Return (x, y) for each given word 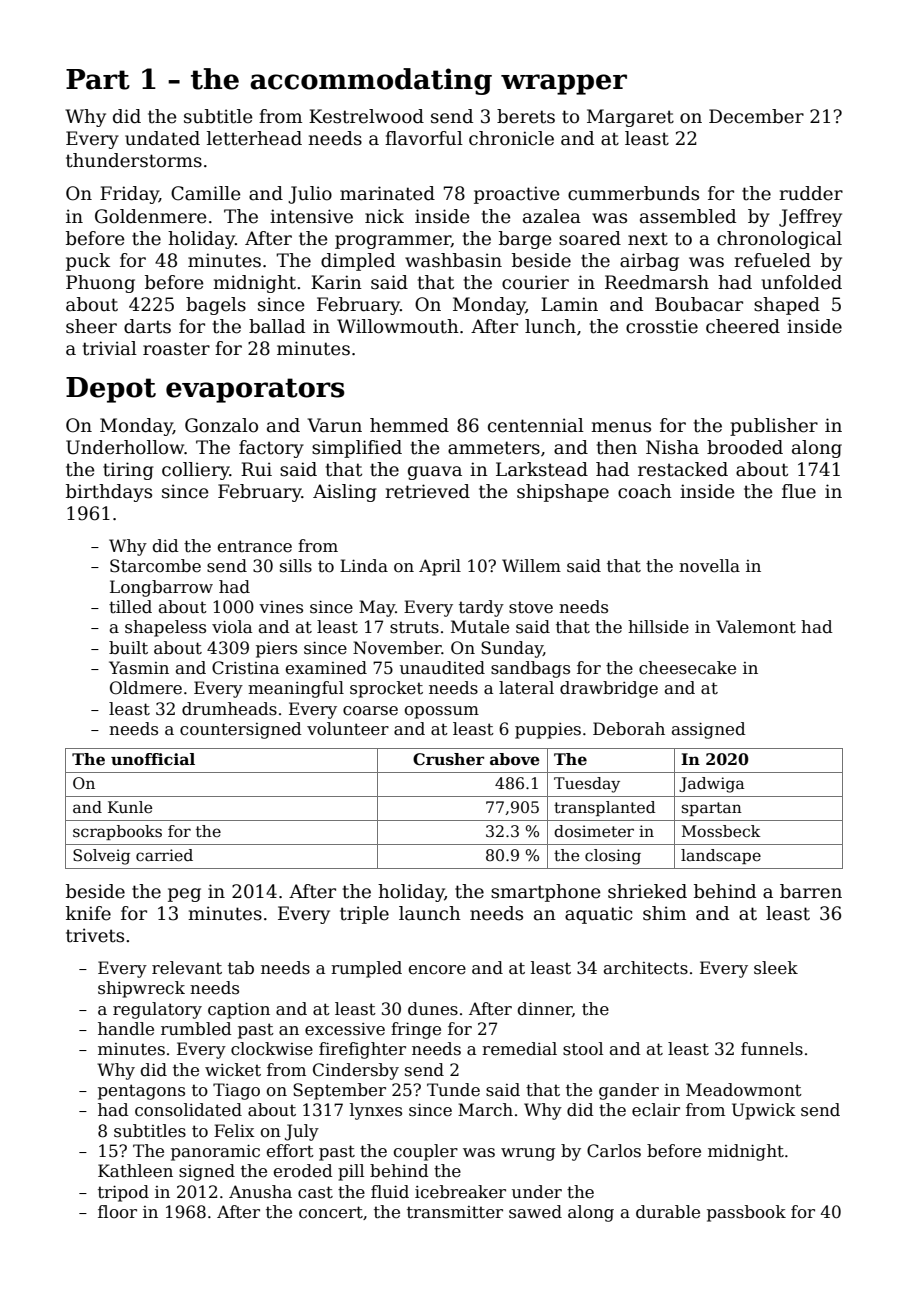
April (440, 567)
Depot (111, 390)
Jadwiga (711, 785)
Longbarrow (161, 588)
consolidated (188, 1110)
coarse (370, 711)
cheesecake (687, 668)
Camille (206, 193)
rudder (811, 193)
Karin (336, 282)
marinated (387, 193)
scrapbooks (117, 832)
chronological (779, 240)
